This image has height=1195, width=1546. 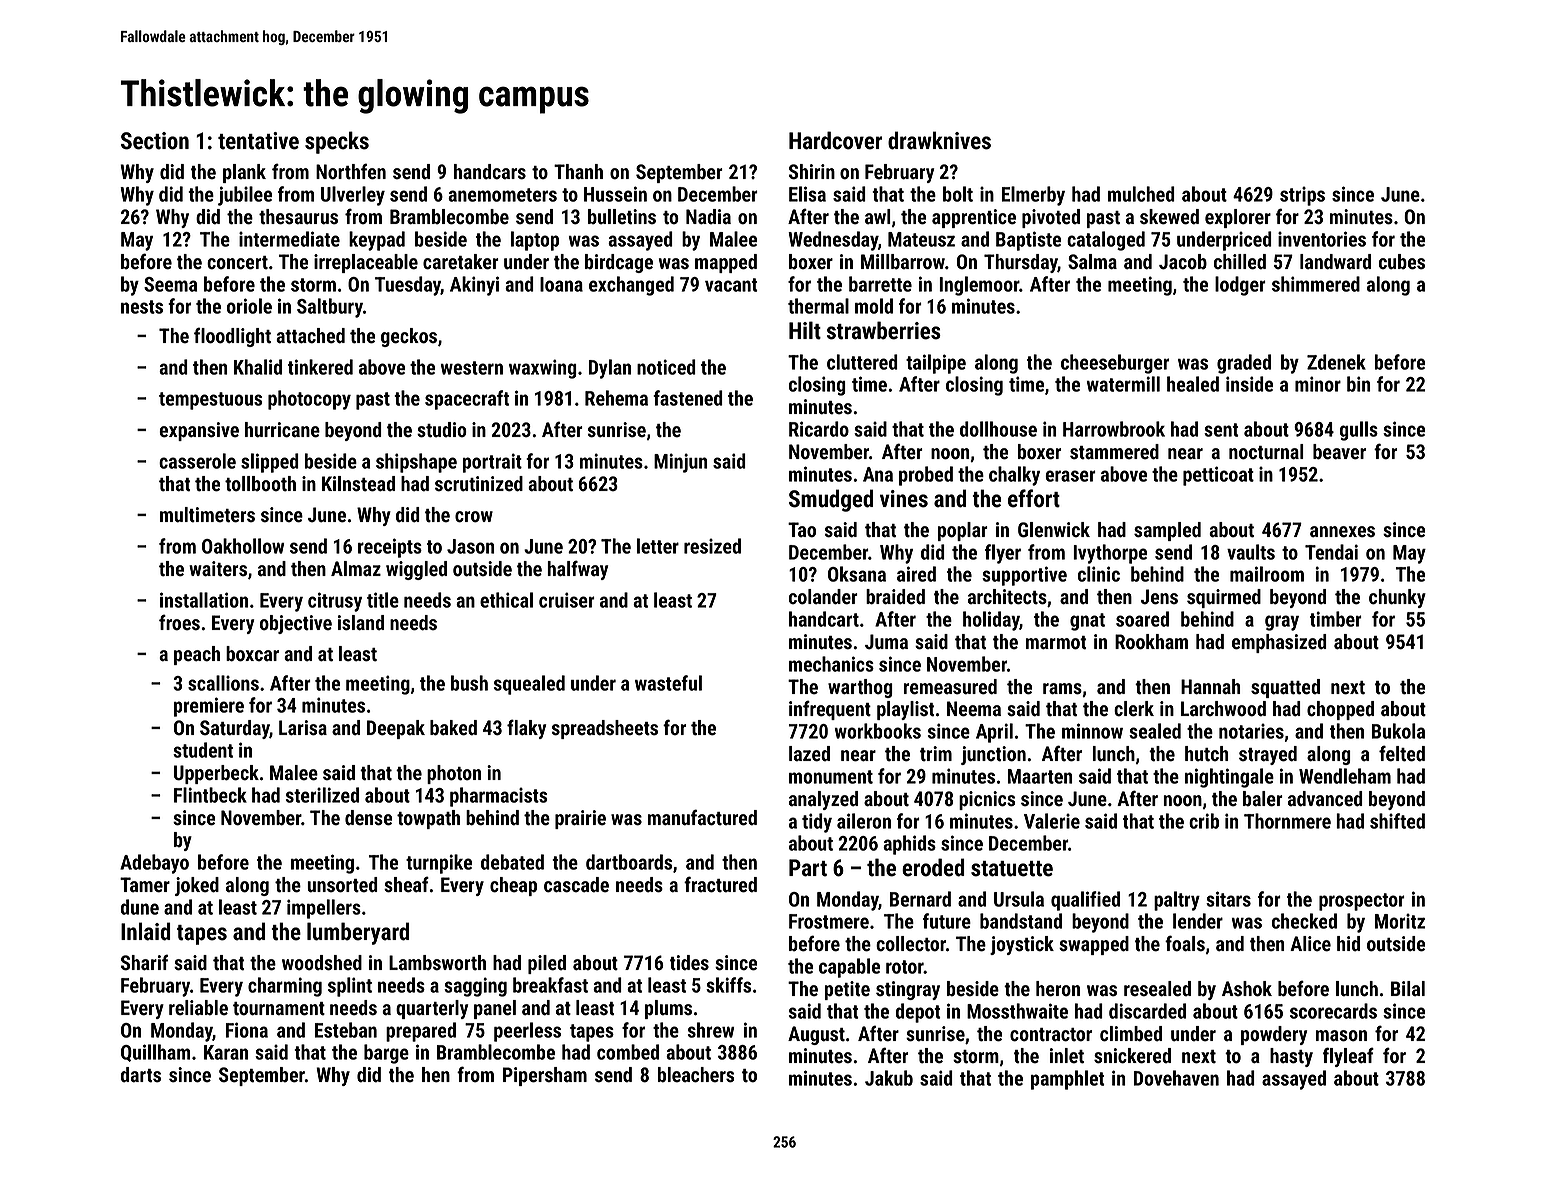 I want to click on darts, so click(x=141, y=1075).
